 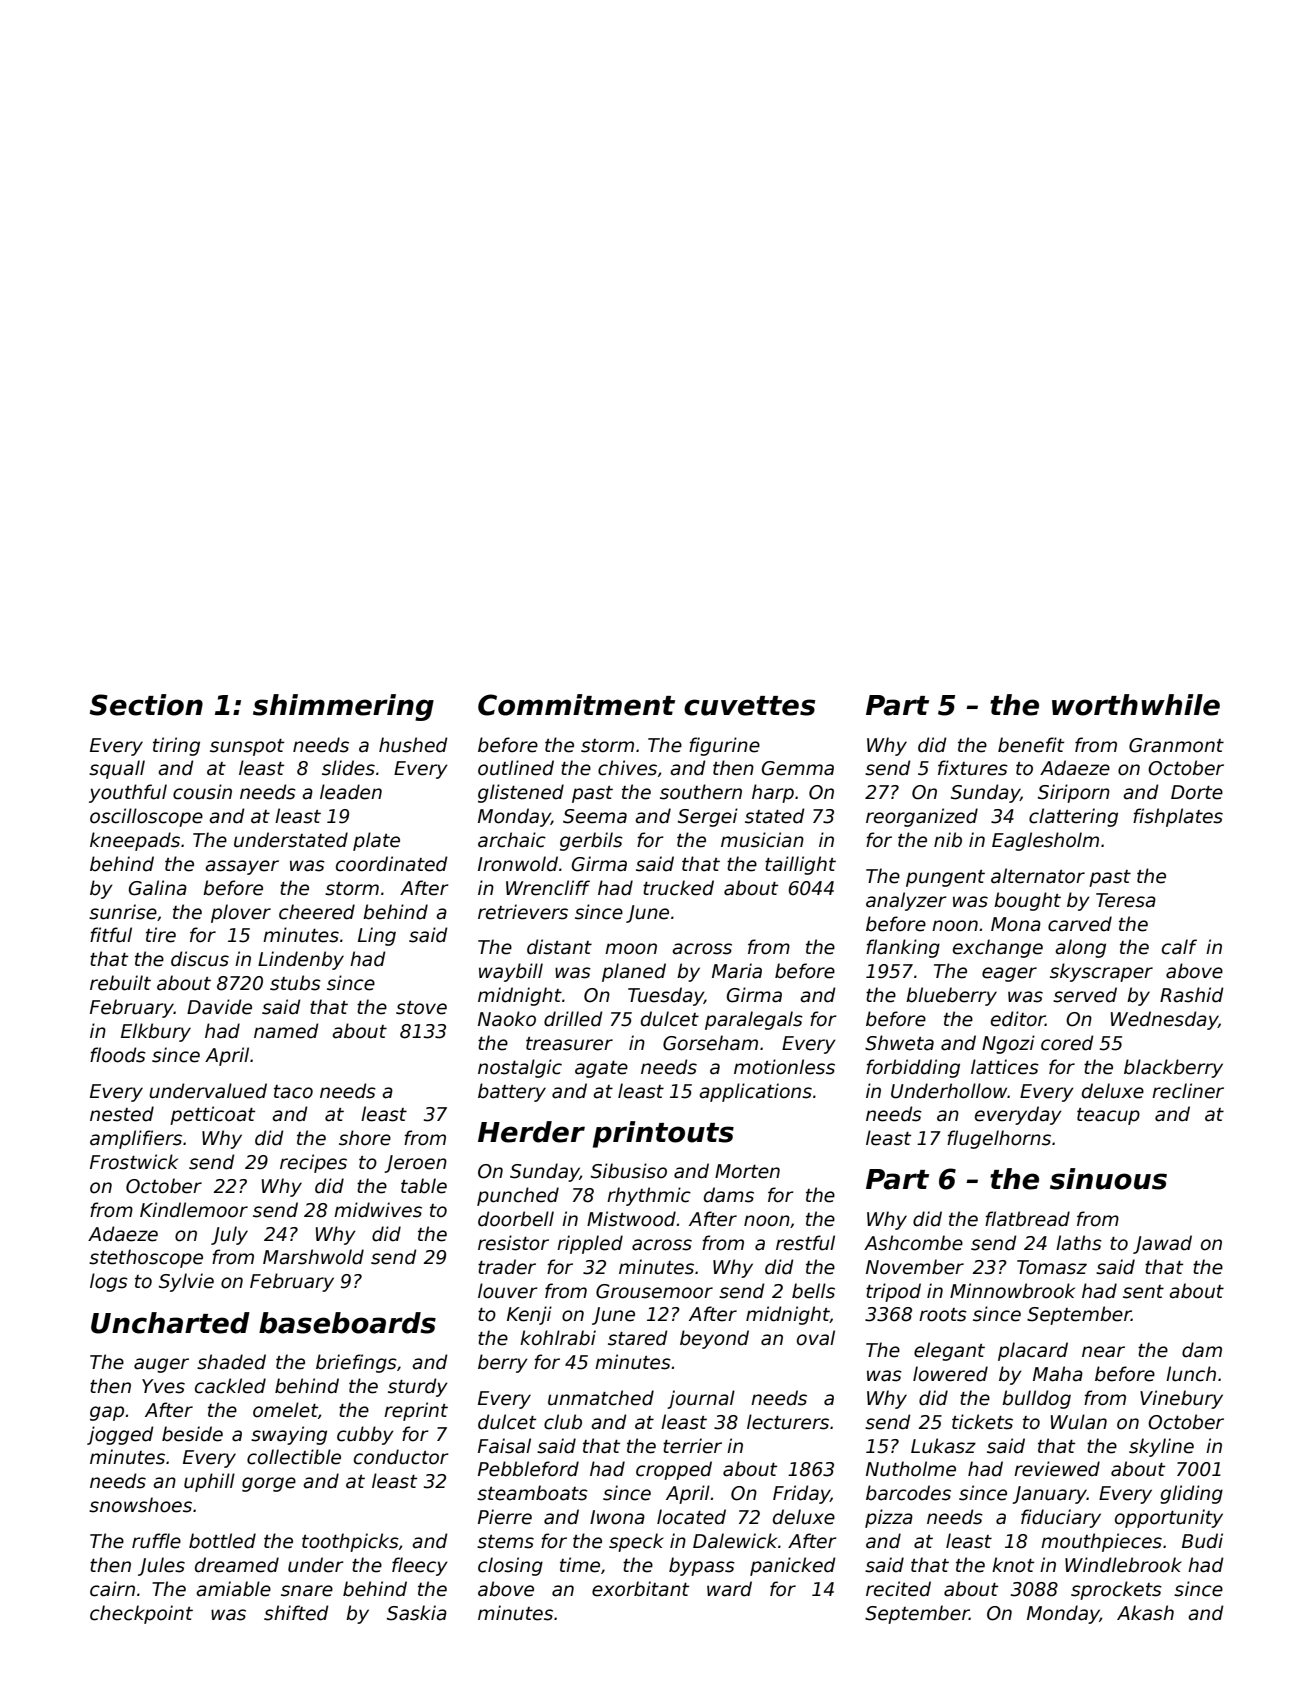 What do you see at coordinates (421, 1008) in the screenshot?
I see `stove` at bounding box center [421, 1008].
